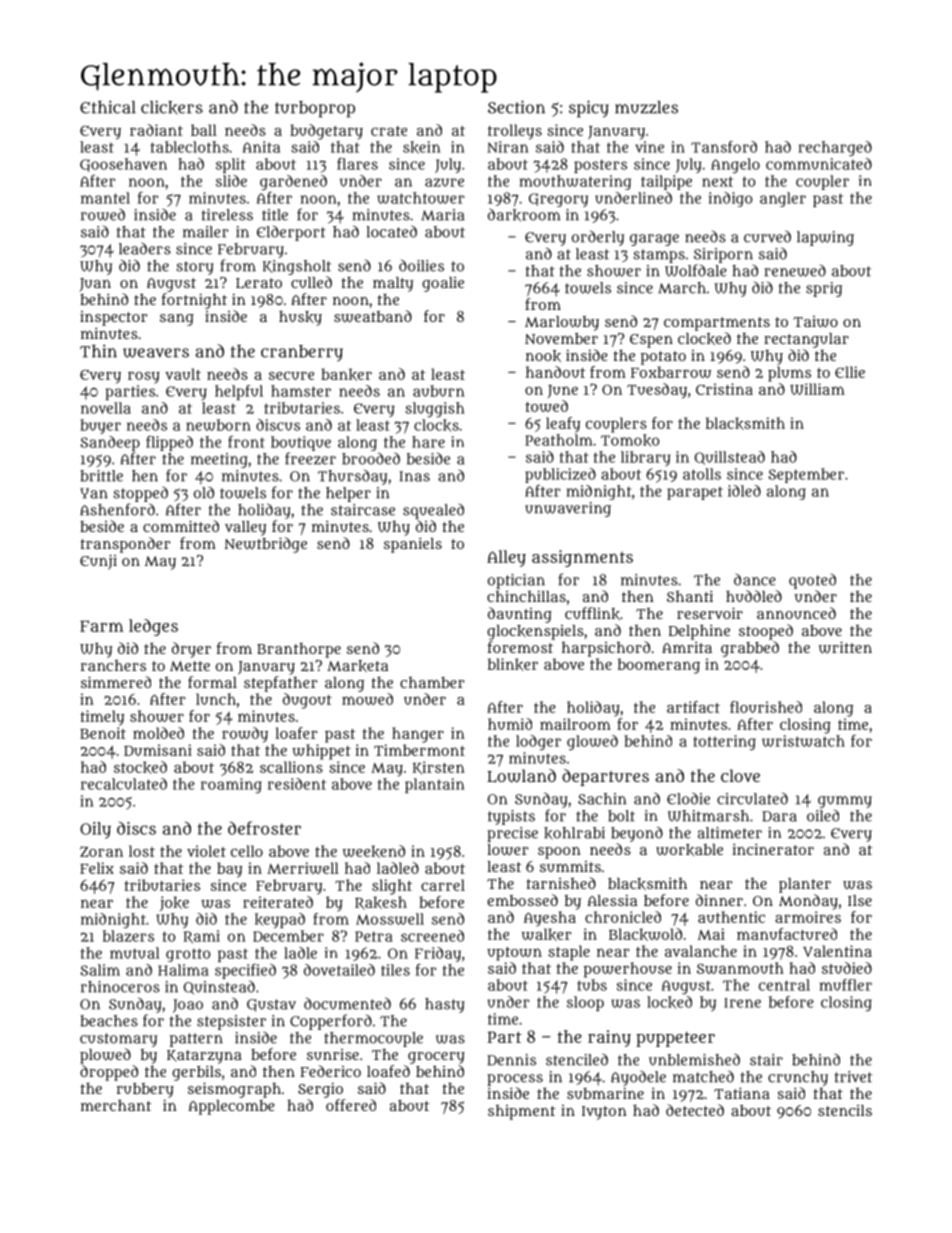  Describe the element at coordinates (744, 491) in the screenshot. I see `idled` at that location.
